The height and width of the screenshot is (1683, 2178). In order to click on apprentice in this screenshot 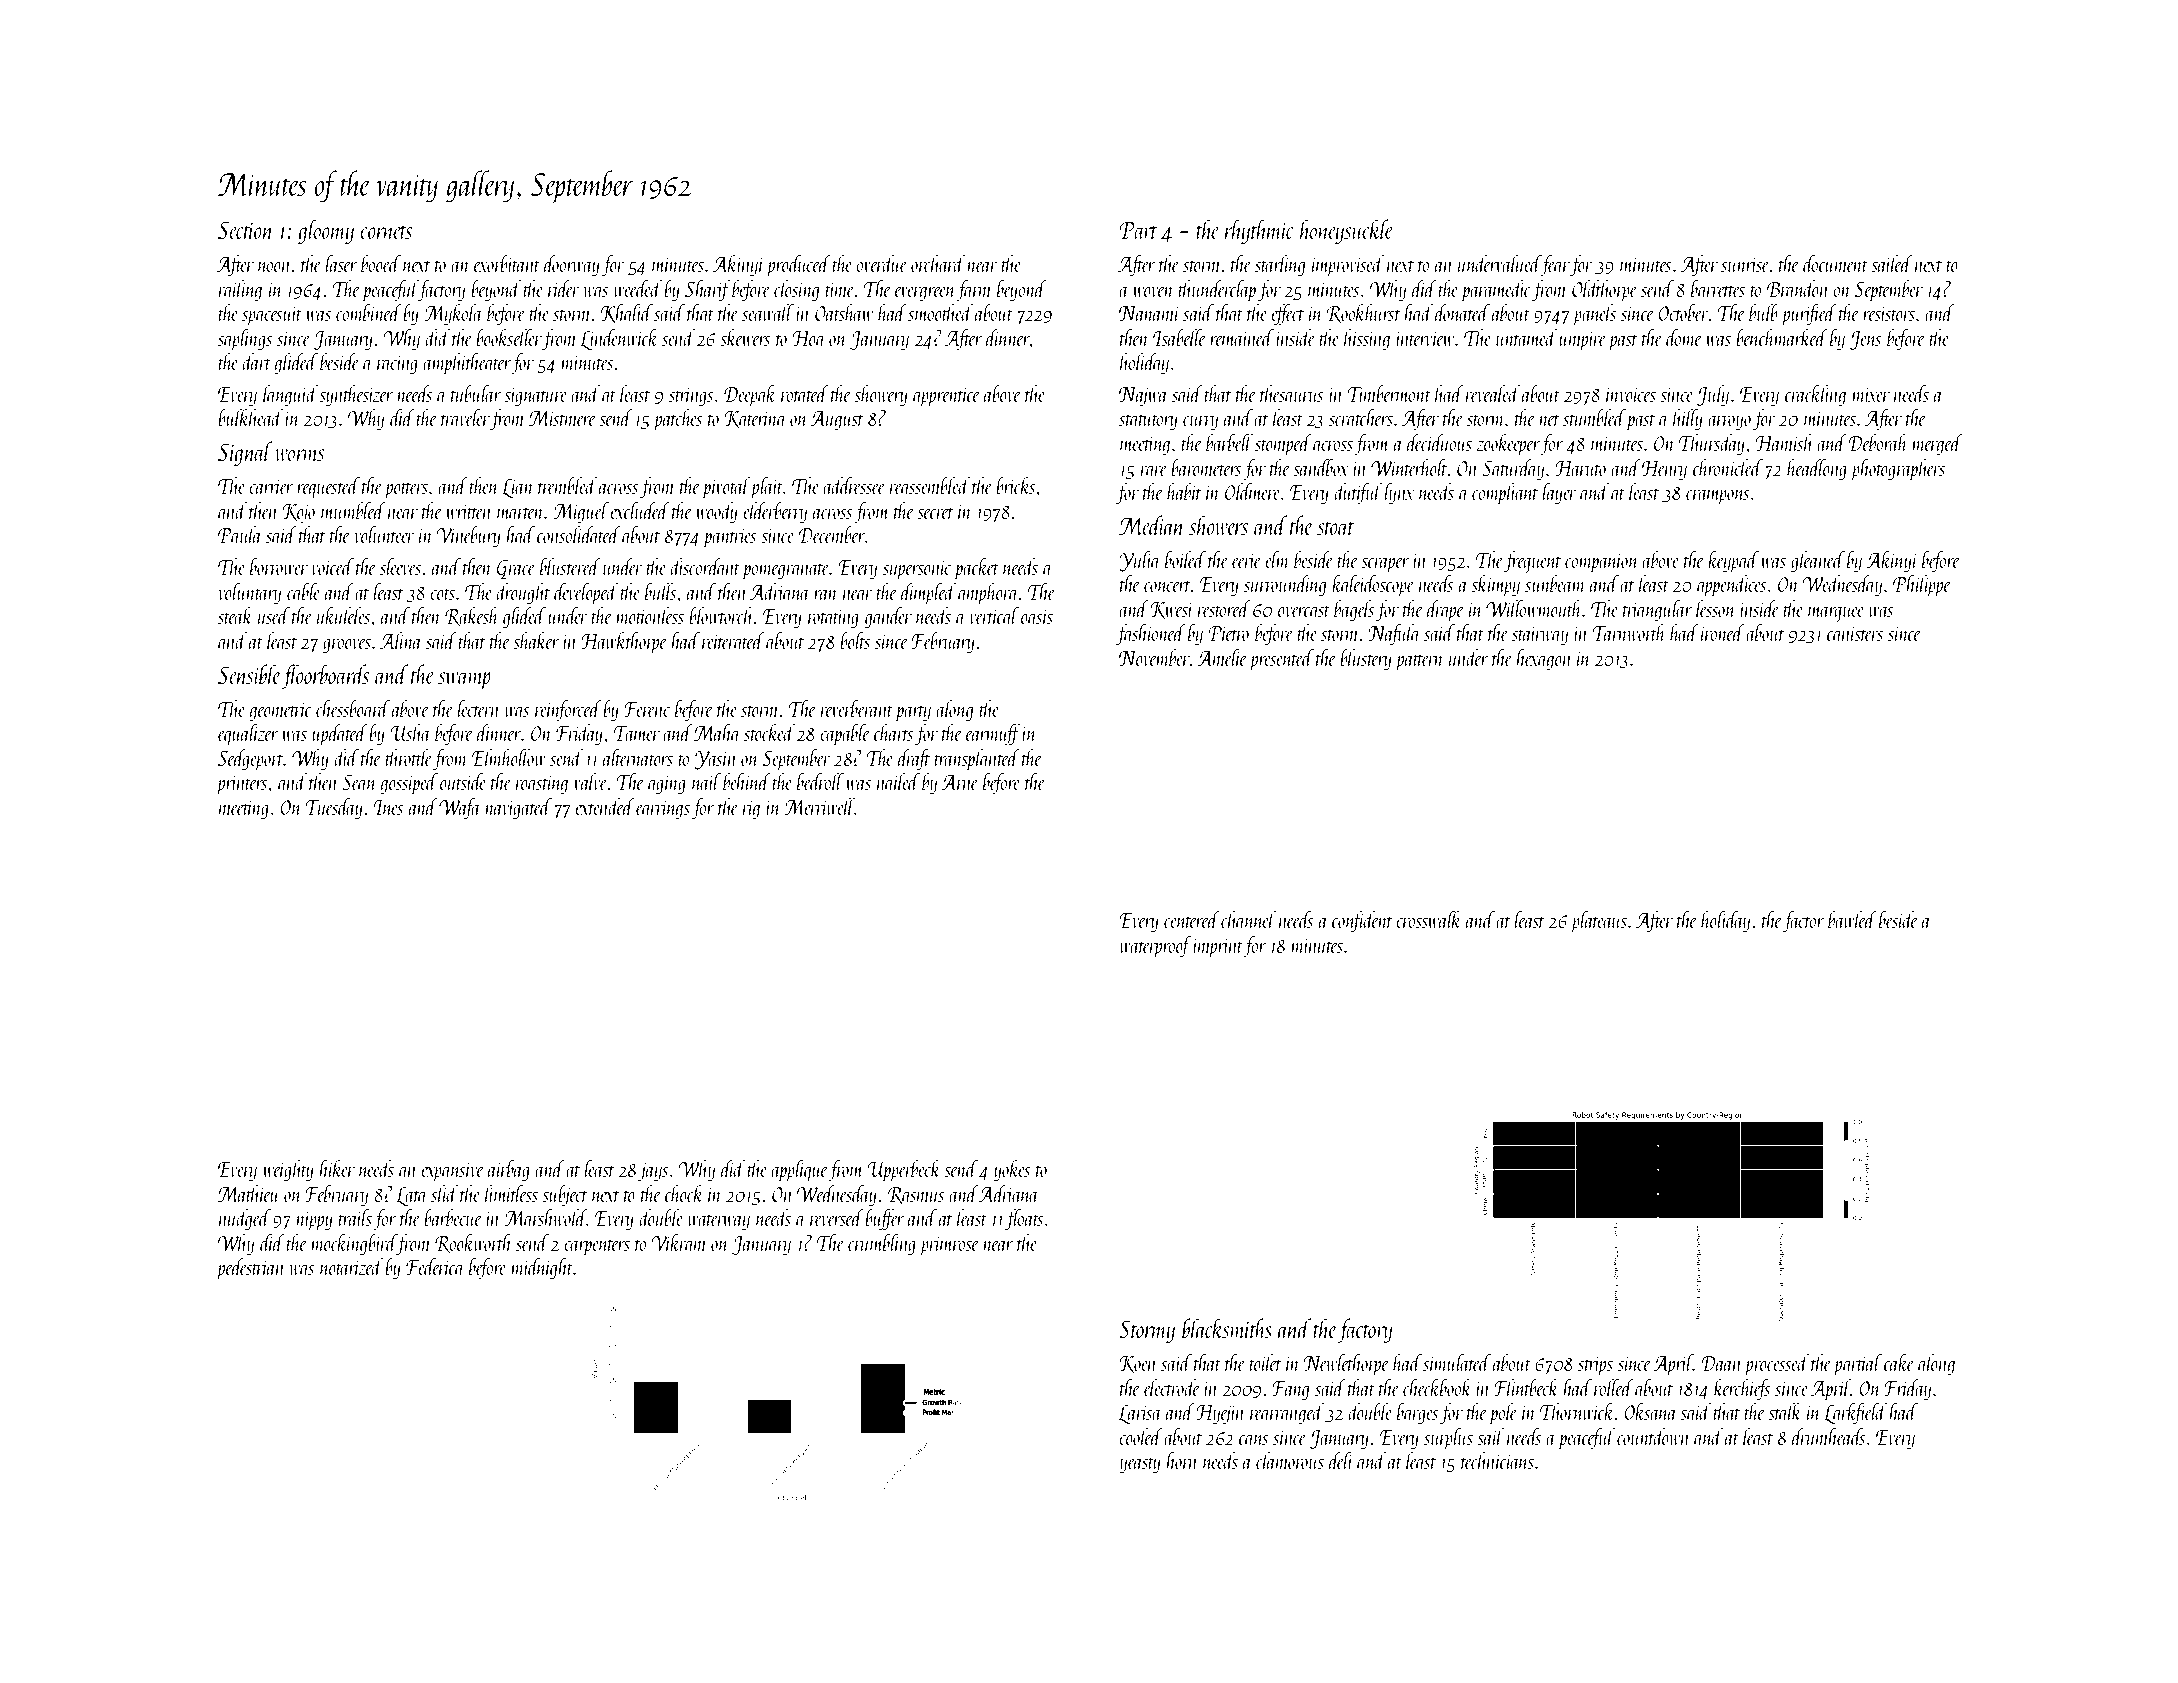, I will do `click(946, 397)`.
